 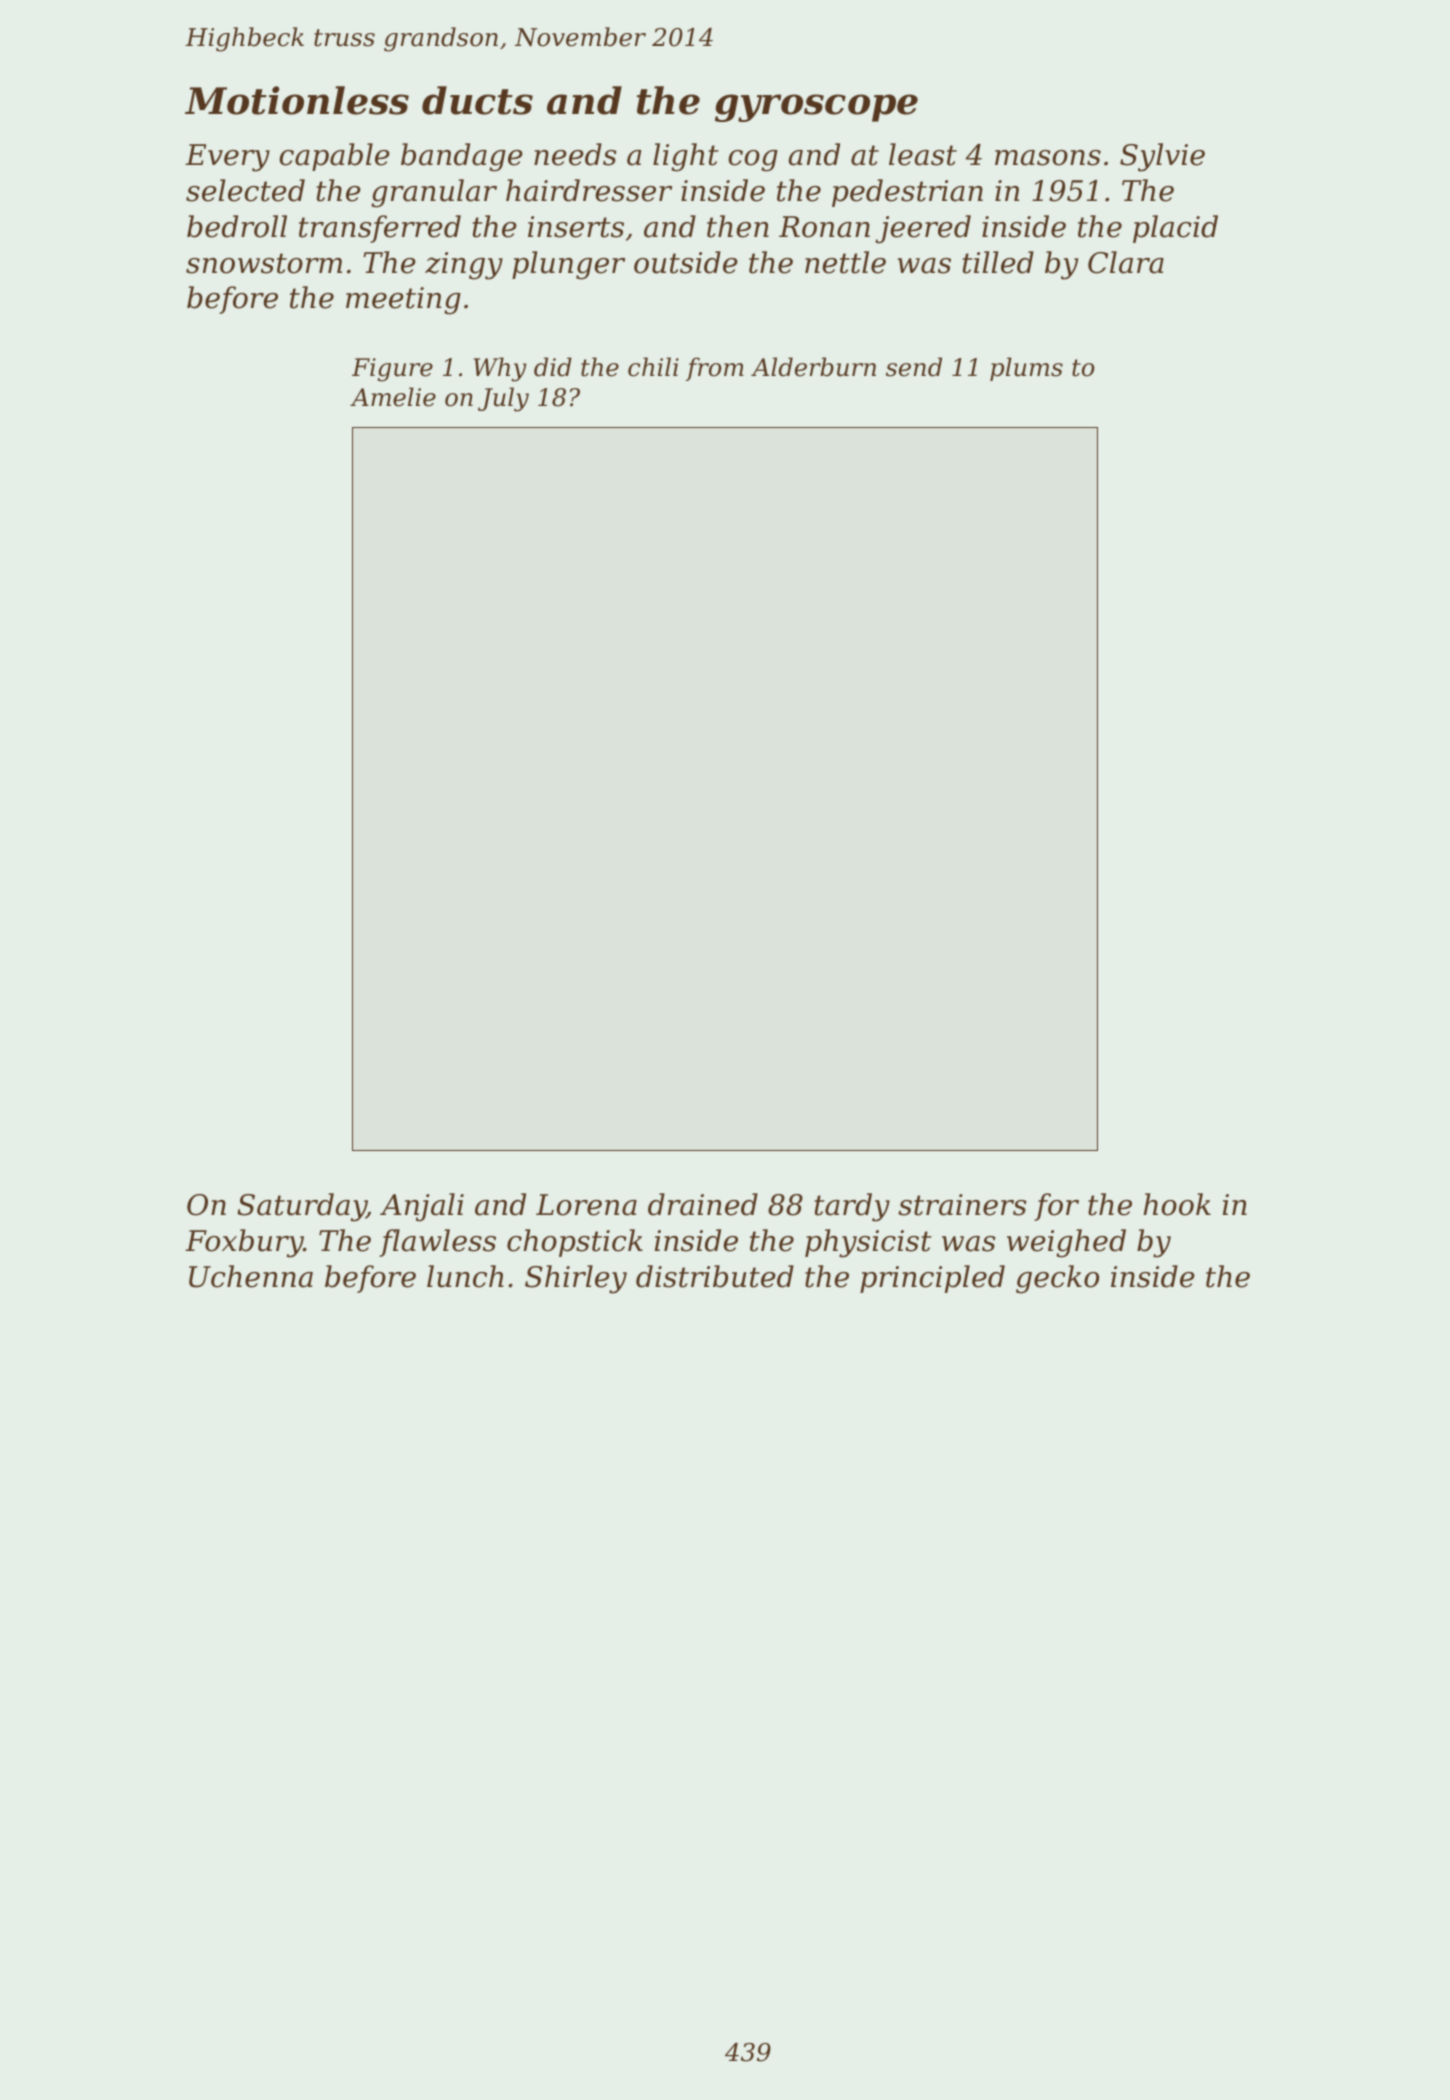 What do you see at coordinates (1175, 229) in the document?
I see `placid` at bounding box center [1175, 229].
